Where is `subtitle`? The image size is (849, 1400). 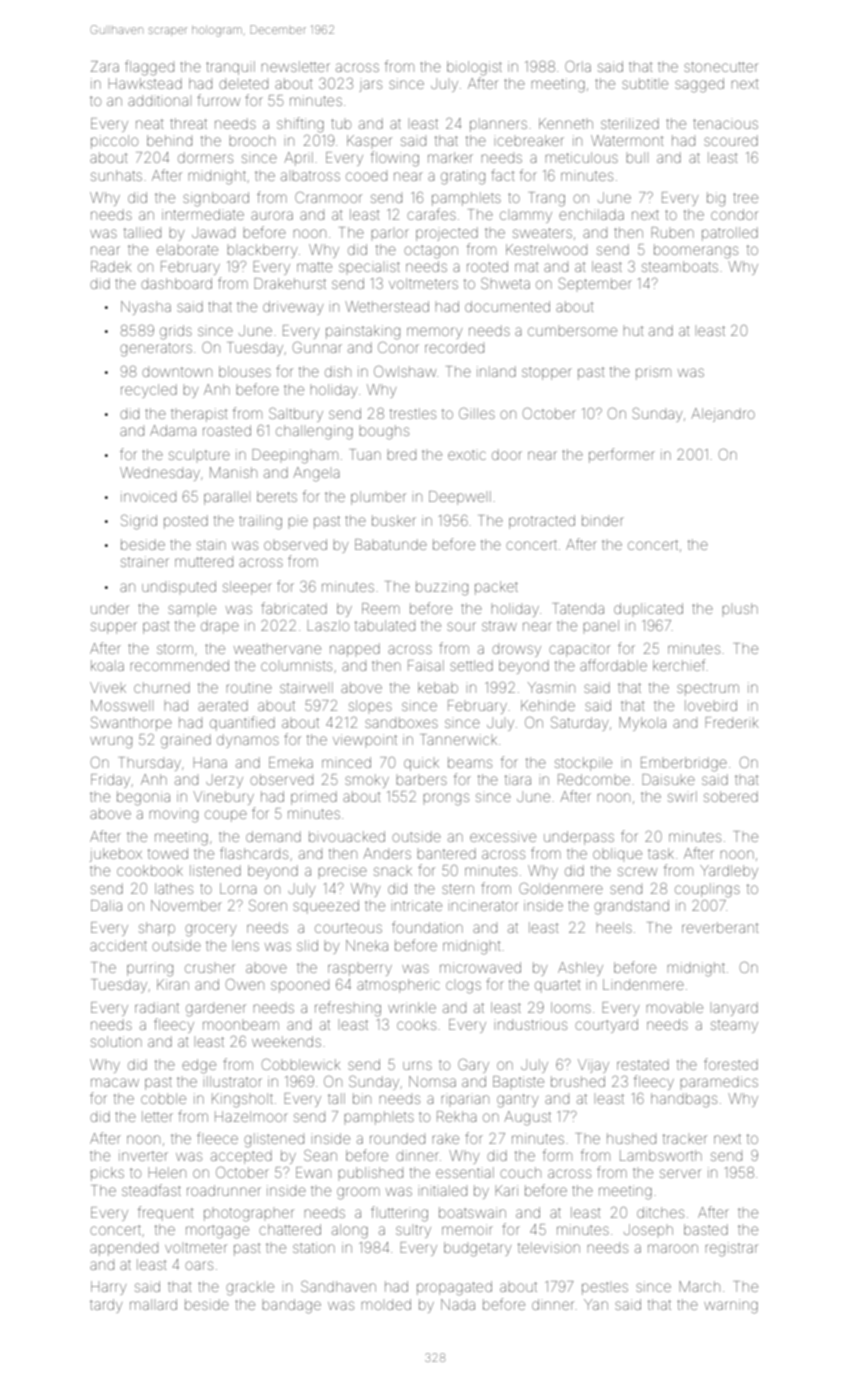 subtitle is located at coordinates (645, 83).
